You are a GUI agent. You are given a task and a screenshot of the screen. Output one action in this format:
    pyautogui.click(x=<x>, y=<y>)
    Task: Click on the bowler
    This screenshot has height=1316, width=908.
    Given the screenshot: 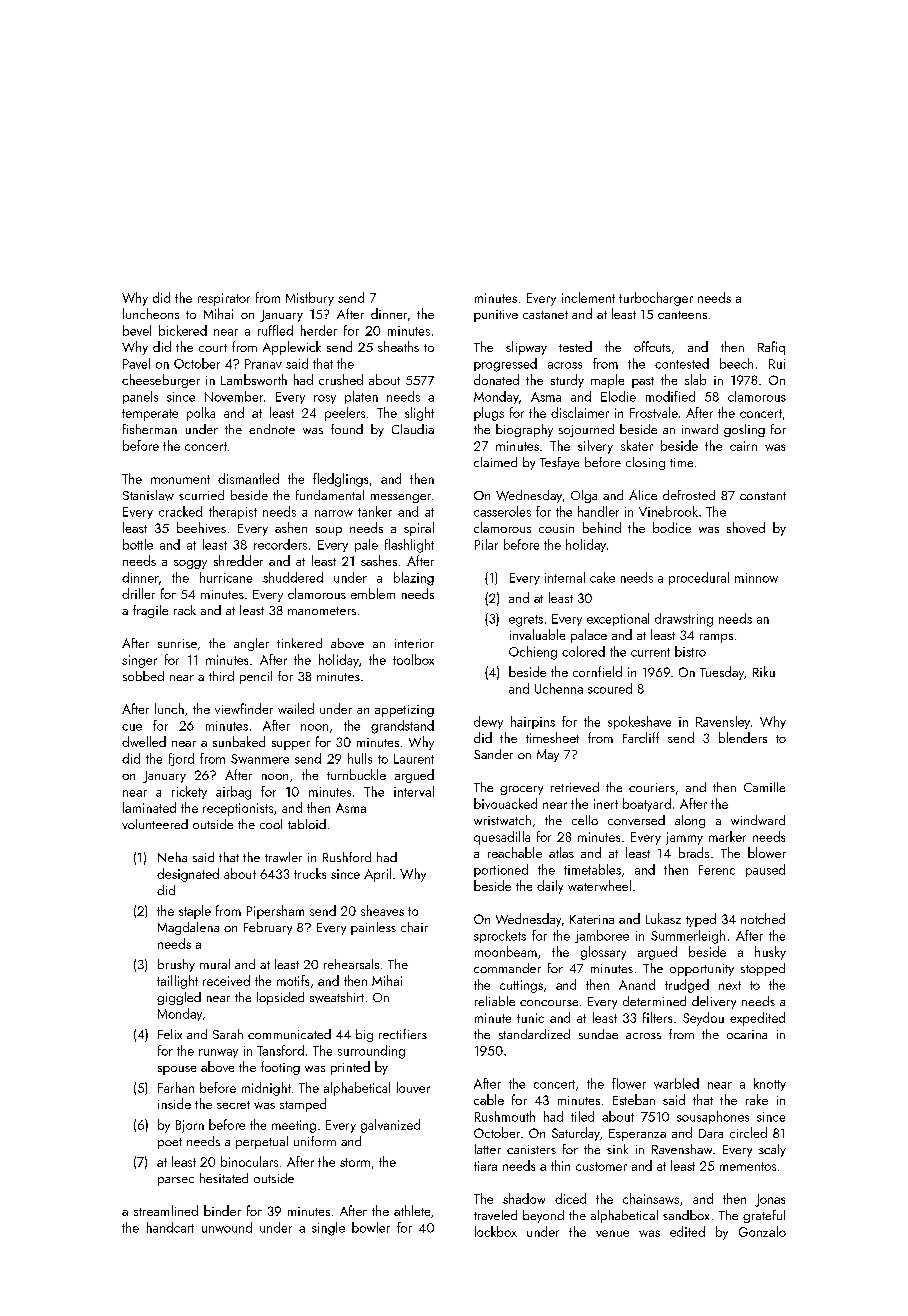 What is the action you would take?
    pyautogui.click(x=371, y=1227)
